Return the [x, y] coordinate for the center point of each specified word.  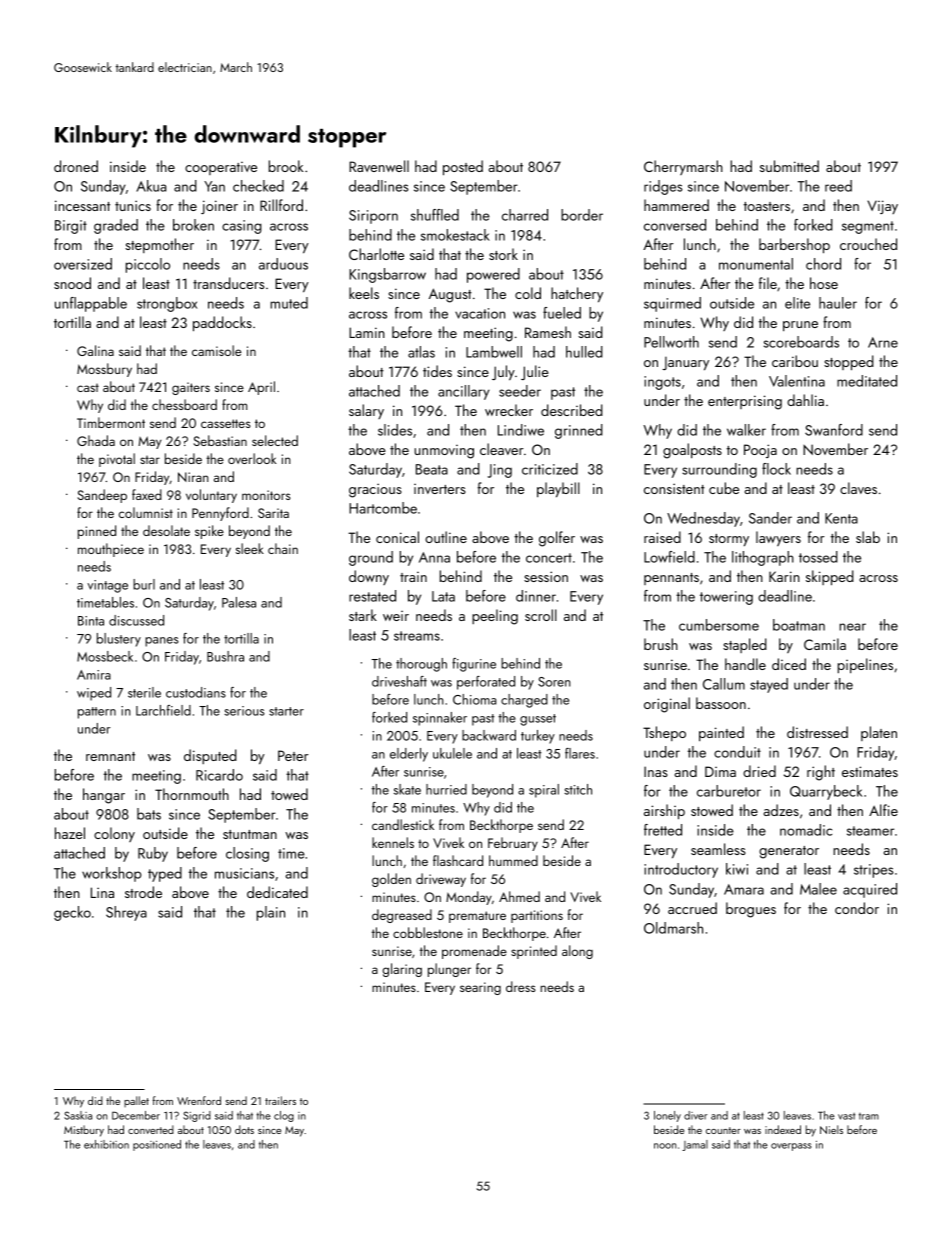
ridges [663, 187]
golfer [557, 539]
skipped [830, 578]
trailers [280, 1100]
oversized [83, 264]
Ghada [96, 440]
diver [695, 1115]
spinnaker [440, 719]
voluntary [211, 496]
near [852, 627]
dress [521, 986]
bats [149, 814]
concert [549, 558]
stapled [745, 645]
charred [525, 215]
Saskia [78, 1115]
